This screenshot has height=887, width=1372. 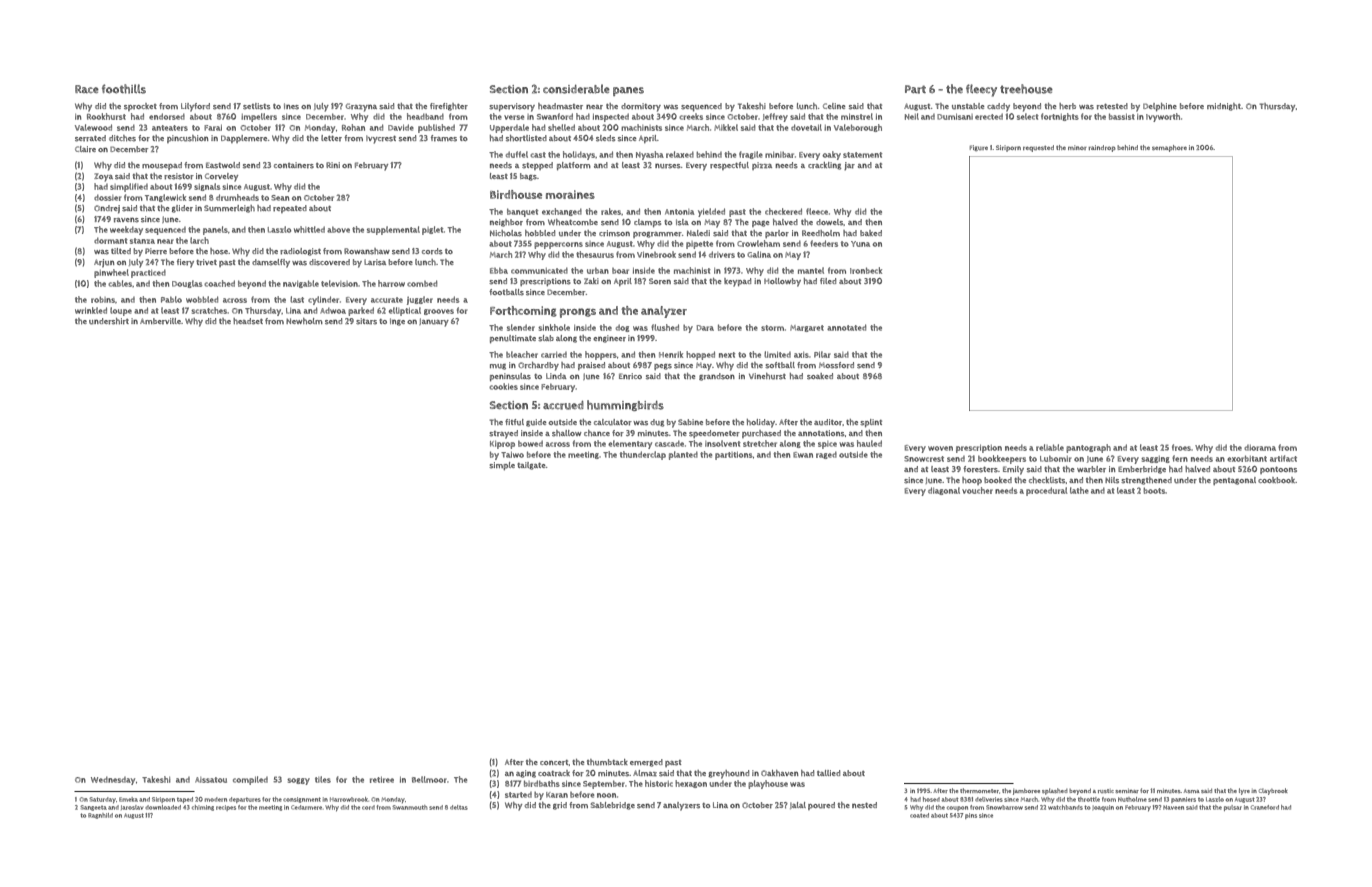 I want to click on simple, so click(x=502, y=466).
